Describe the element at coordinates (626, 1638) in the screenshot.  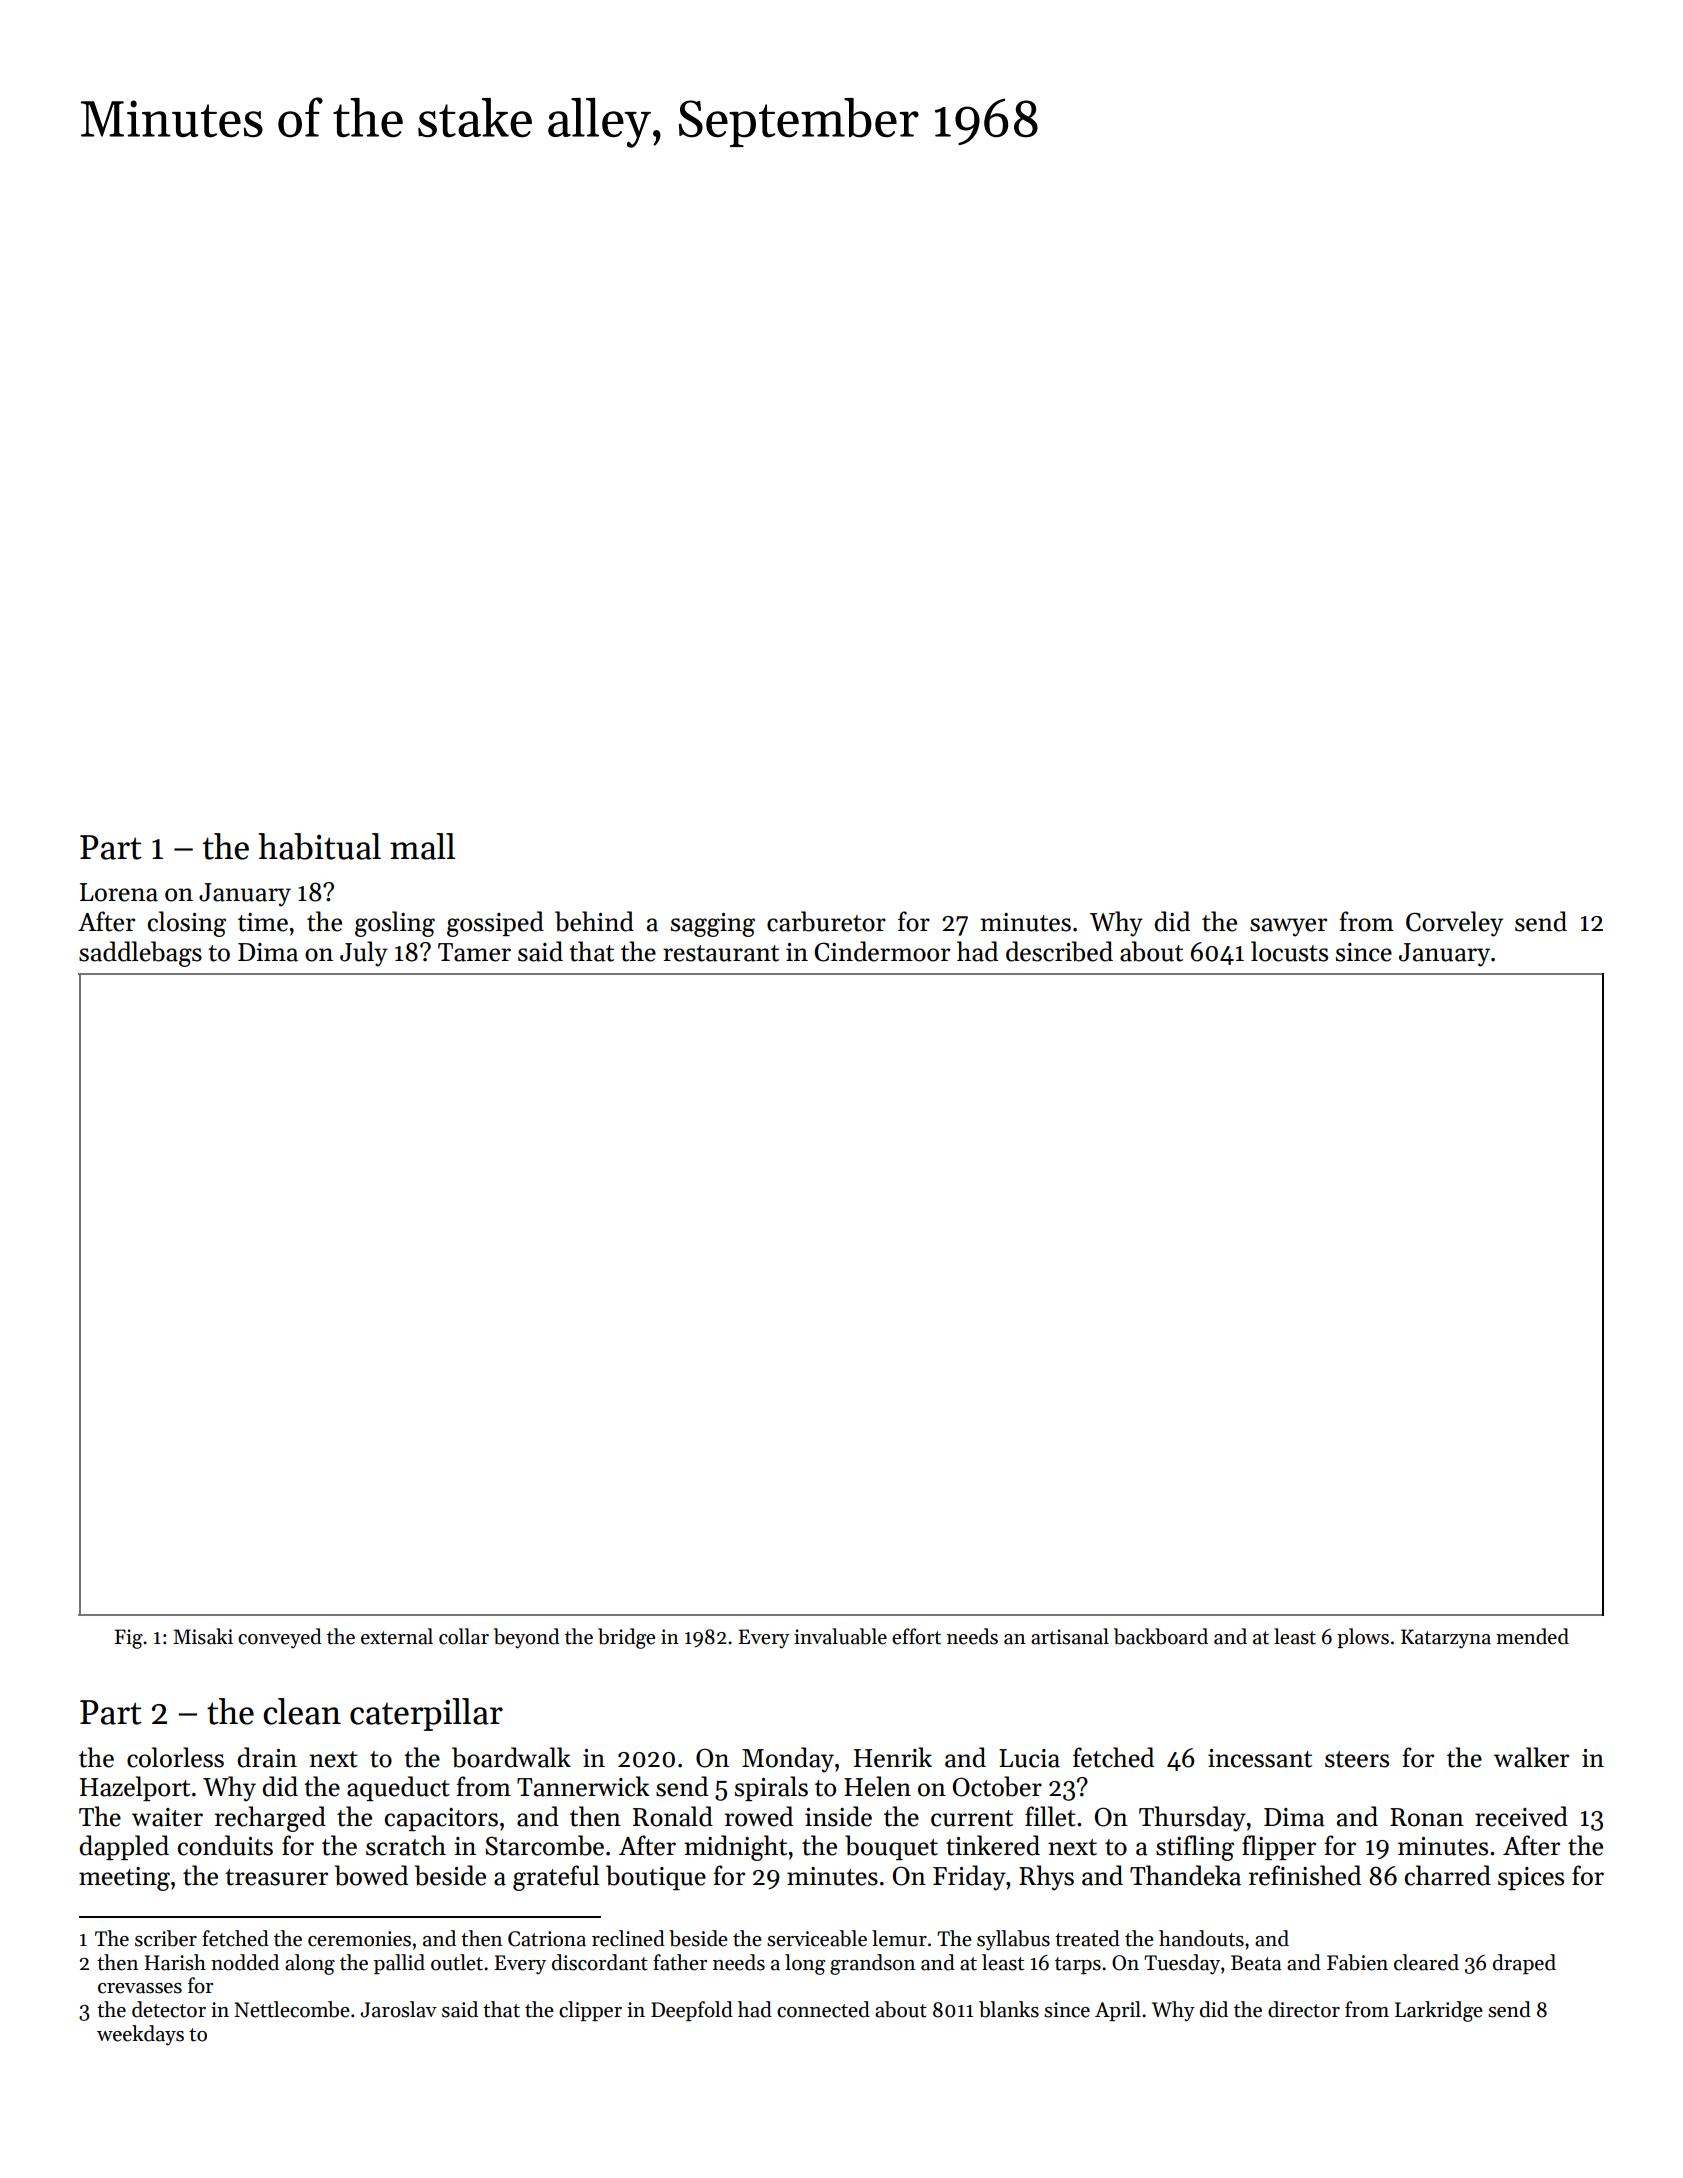
I see `bridge` at that location.
